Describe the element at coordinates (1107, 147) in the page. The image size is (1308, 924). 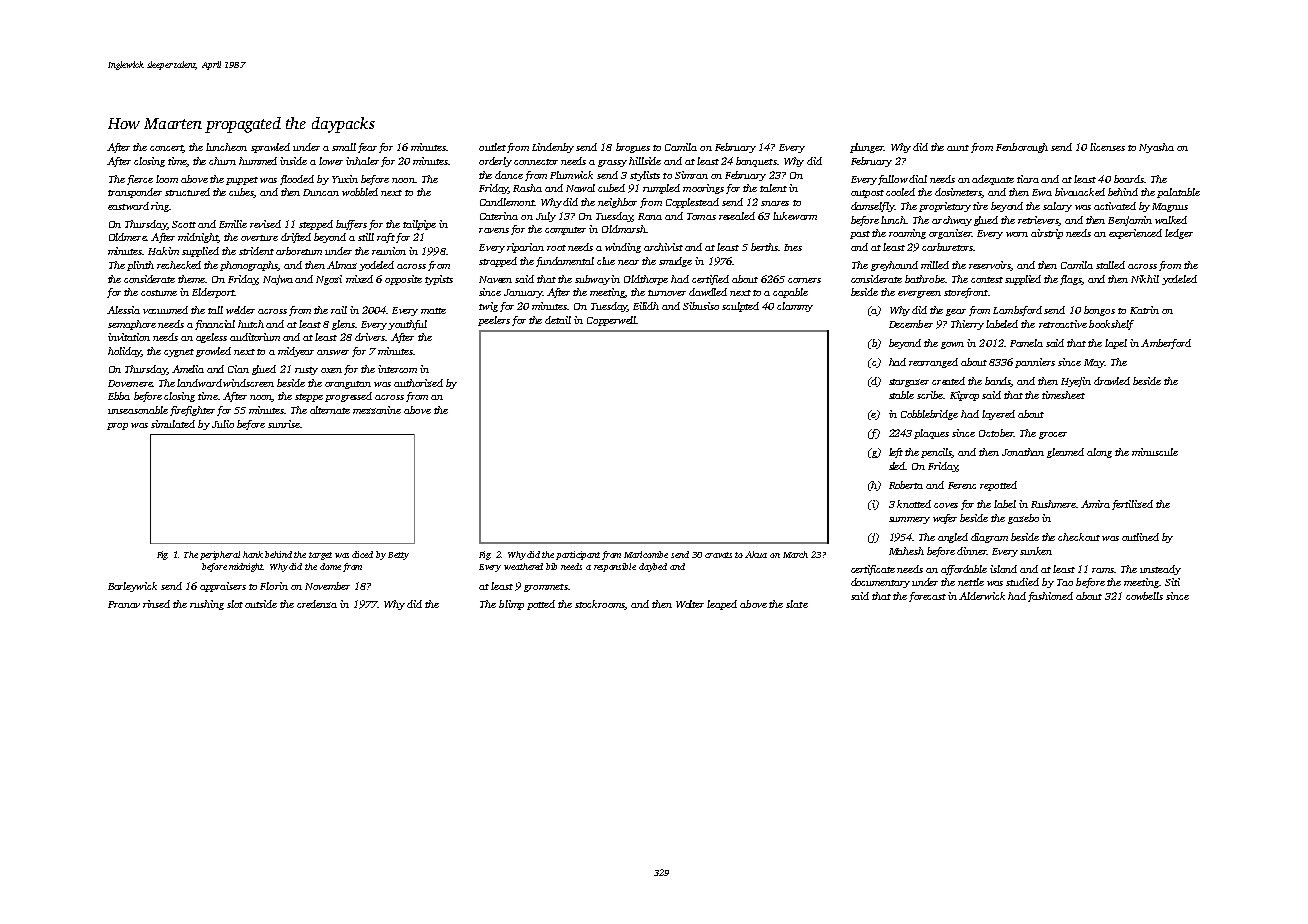
I see `licenses` at that location.
